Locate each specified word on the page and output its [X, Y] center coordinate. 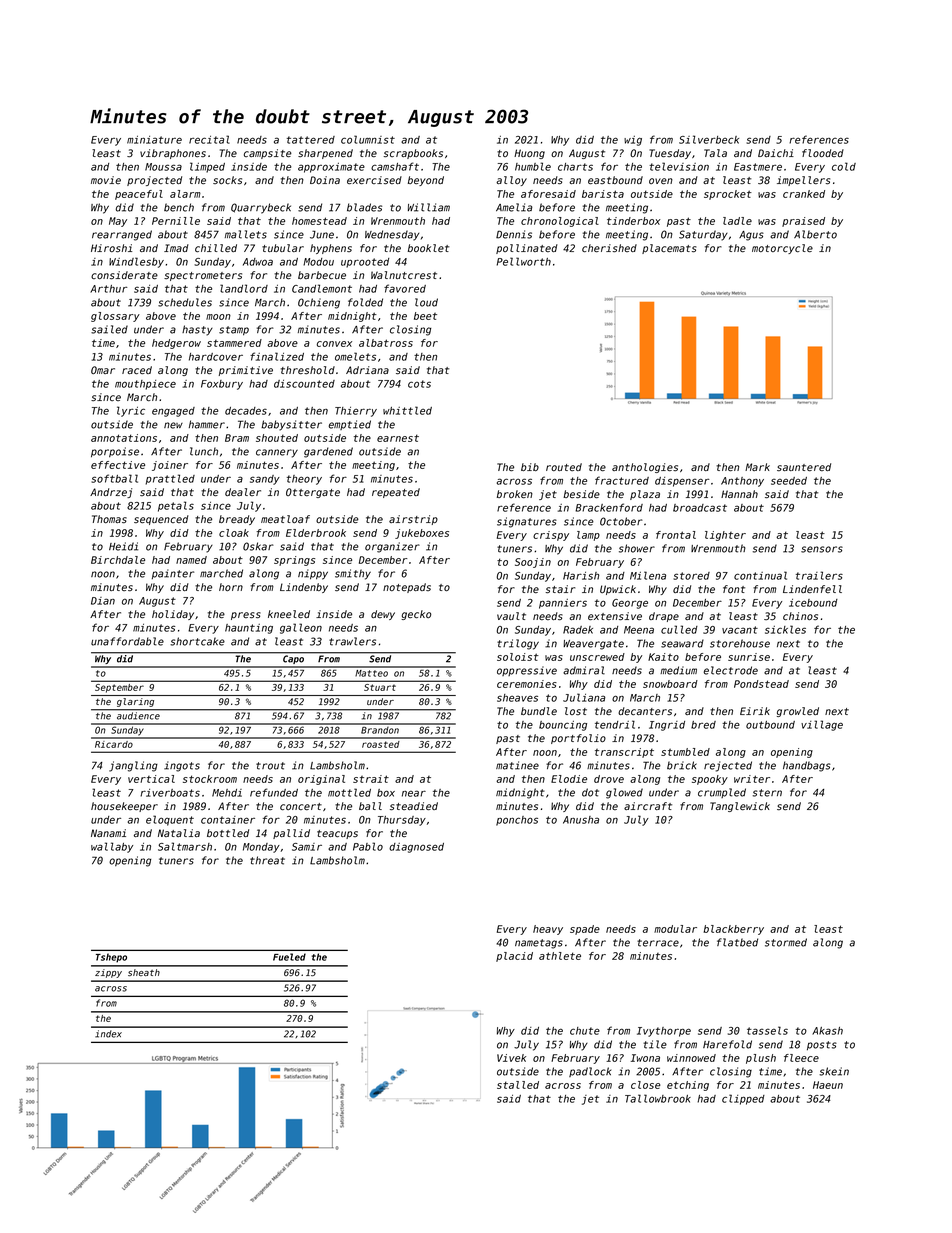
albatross [386, 343]
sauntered [804, 467]
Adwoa [258, 262]
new [173, 425]
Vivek [511, 1058]
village [822, 725]
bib [530, 467]
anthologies [645, 468]
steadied [414, 806]
